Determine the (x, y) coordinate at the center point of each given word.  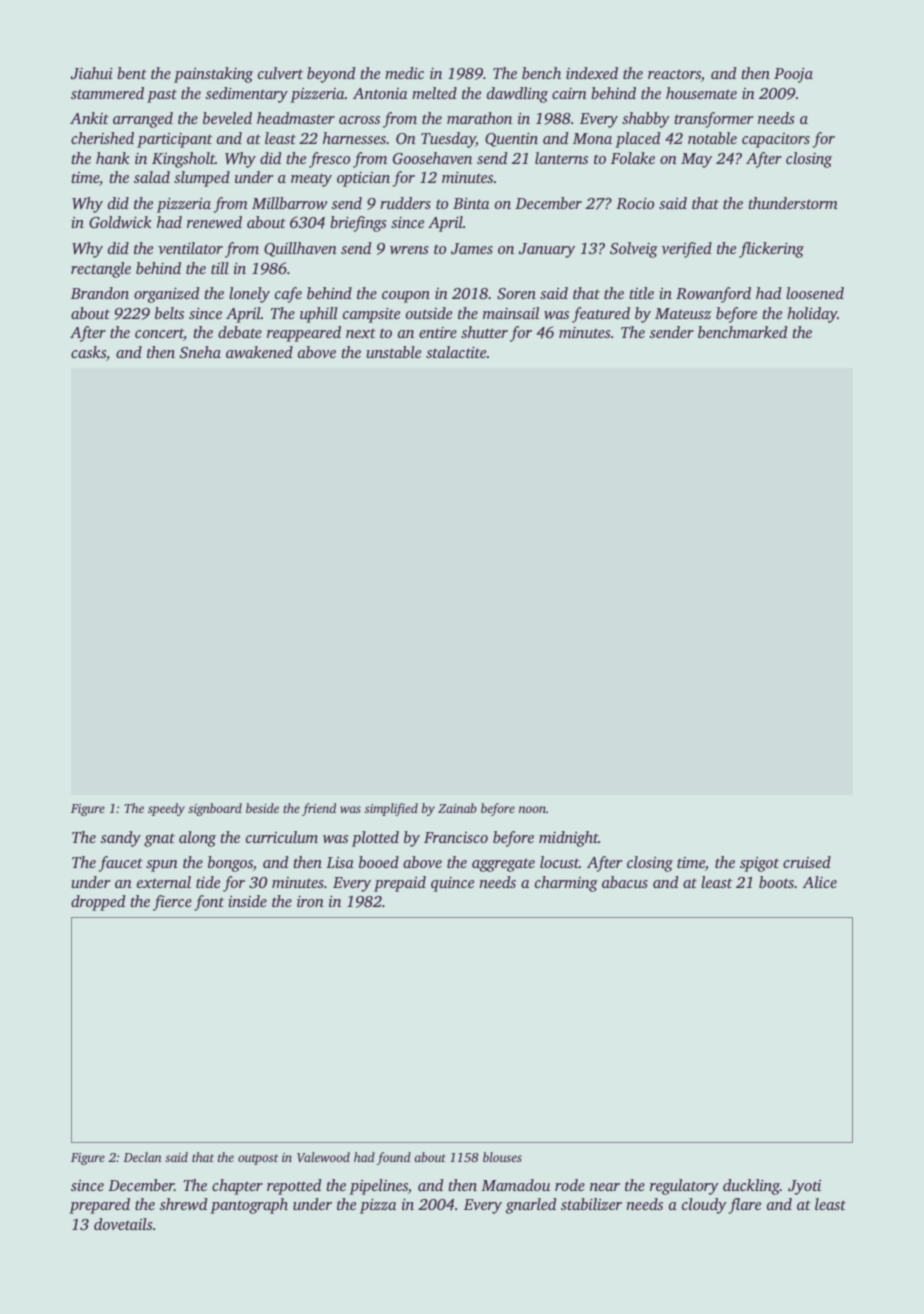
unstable (393, 352)
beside (262, 808)
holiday (812, 315)
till (220, 268)
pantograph (249, 1206)
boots (776, 882)
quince (452, 884)
